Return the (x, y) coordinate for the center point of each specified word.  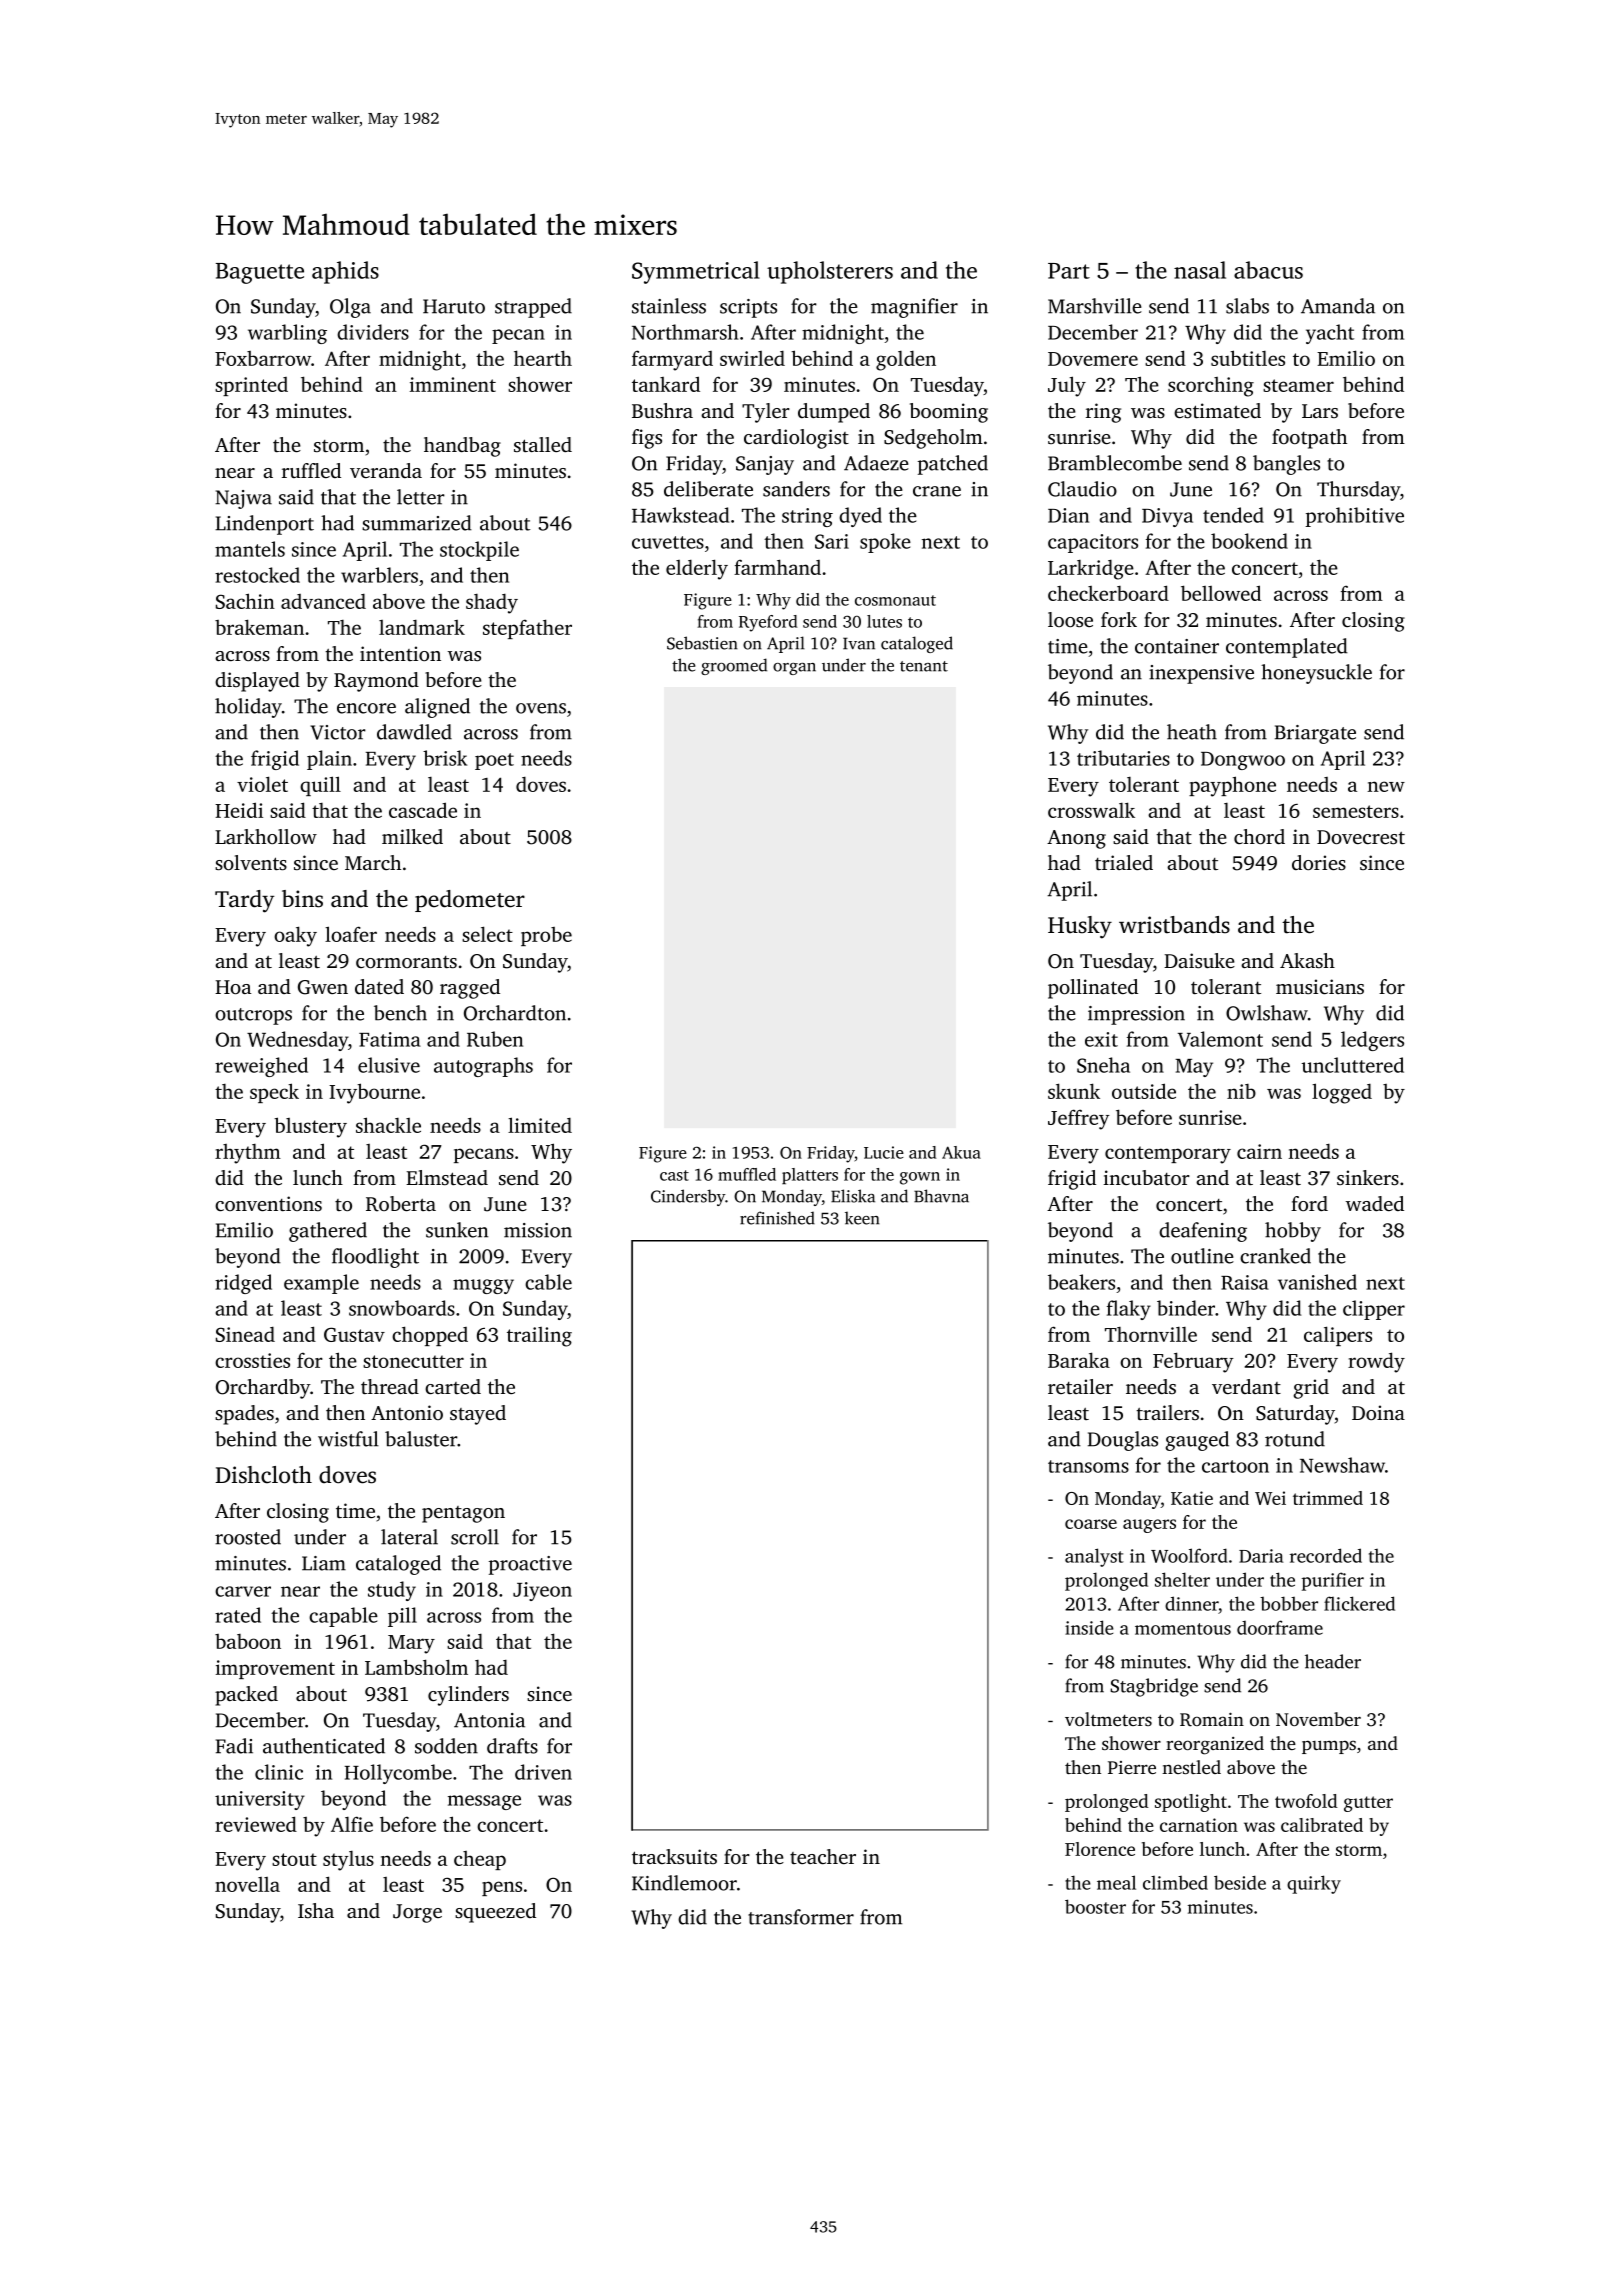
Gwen (323, 987)
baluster (421, 1439)
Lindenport (264, 525)
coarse (1091, 1524)
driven (543, 1772)
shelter (1182, 1579)
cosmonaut (895, 600)
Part (1069, 271)
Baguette (260, 273)
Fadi (234, 1746)
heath (1192, 732)
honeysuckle (1316, 674)
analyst (1094, 1557)
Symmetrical (696, 272)
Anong (1076, 839)
